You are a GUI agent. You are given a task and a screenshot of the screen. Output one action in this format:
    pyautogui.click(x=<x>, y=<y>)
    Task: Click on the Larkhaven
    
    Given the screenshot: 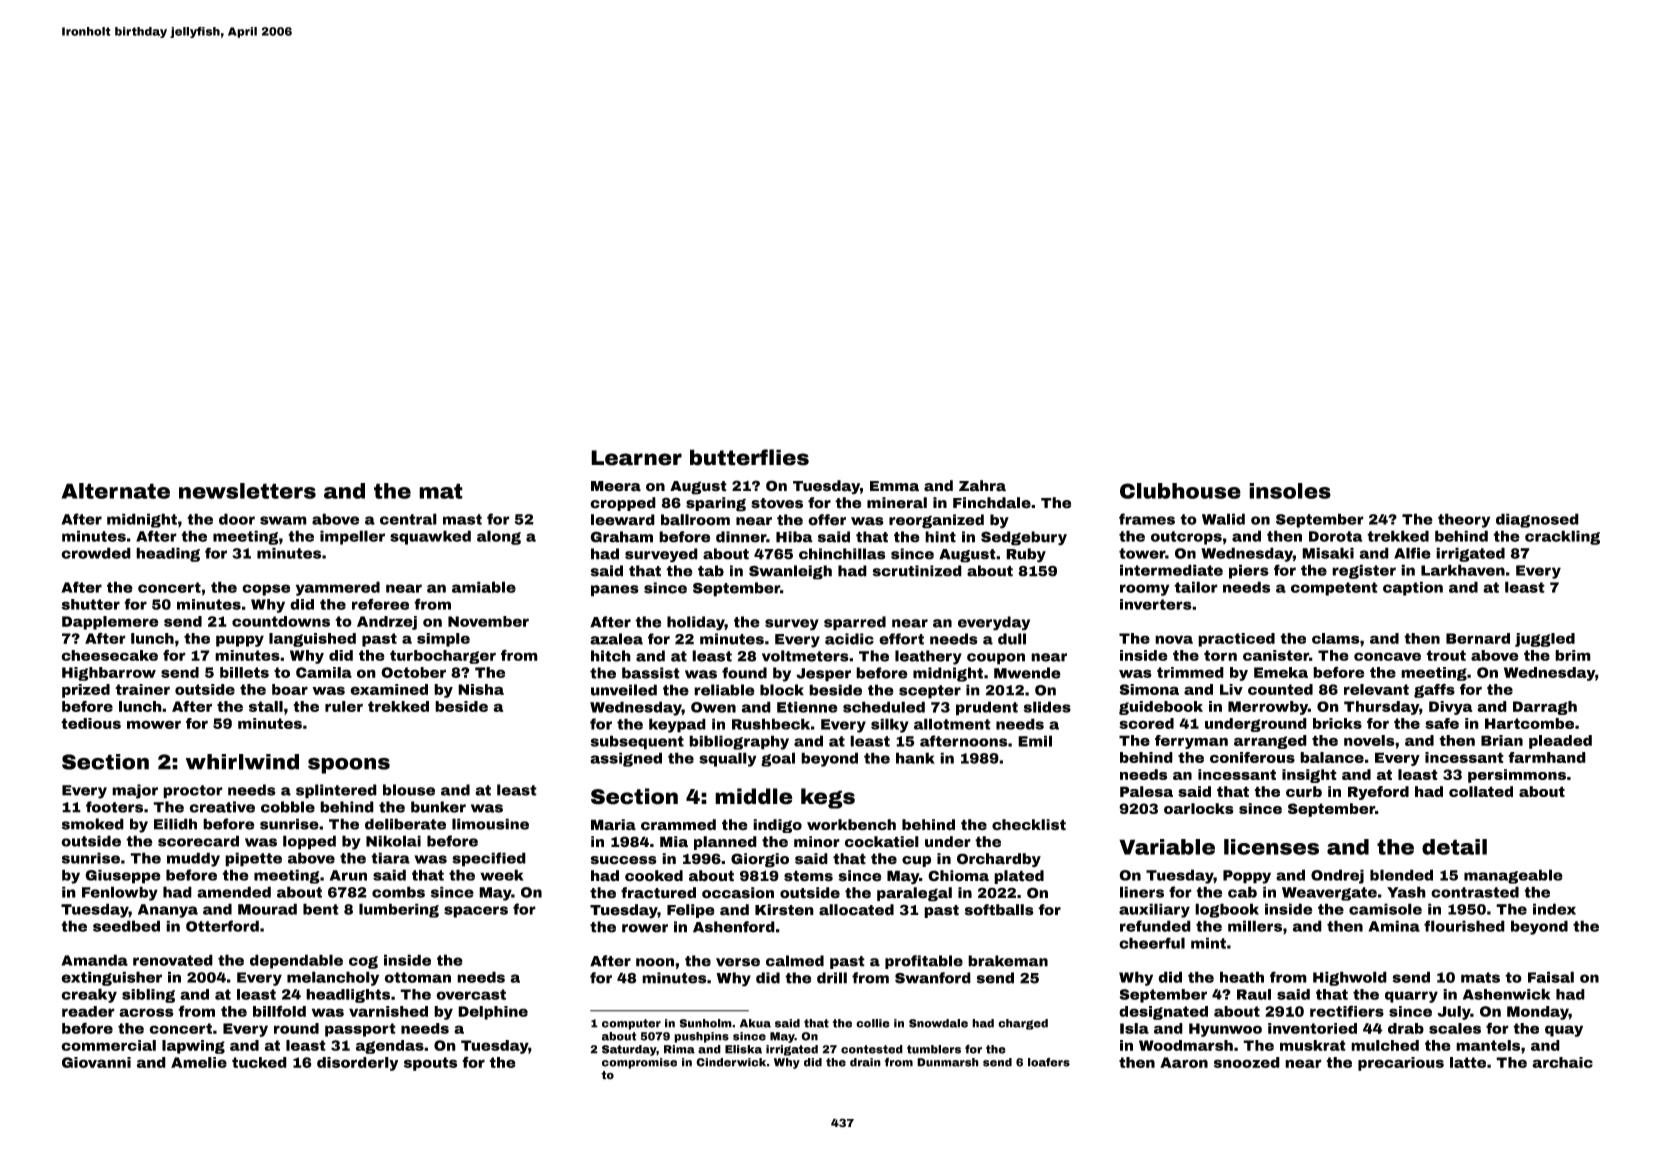 What is the action you would take?
    pyautogui.click(x=1463, y=570)
